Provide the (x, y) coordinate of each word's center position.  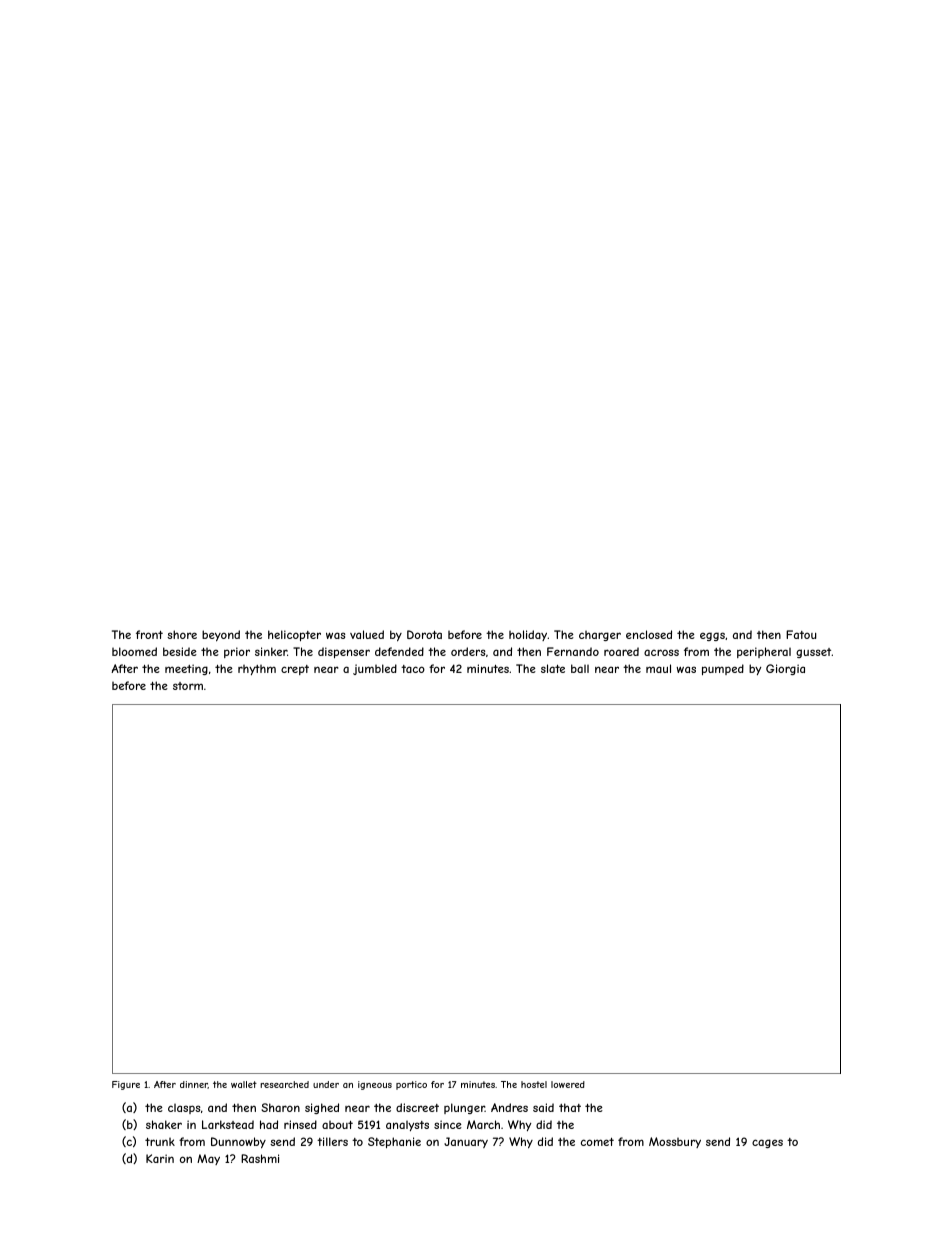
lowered (568, 1084)
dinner (194, 1085)
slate (553, 668)
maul (658, 668)
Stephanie (394, 1142)
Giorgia (785, 669)
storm (188, 686)
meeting (186, 669)
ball (580, 668)
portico (411, 1085)
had (269, 1124)
